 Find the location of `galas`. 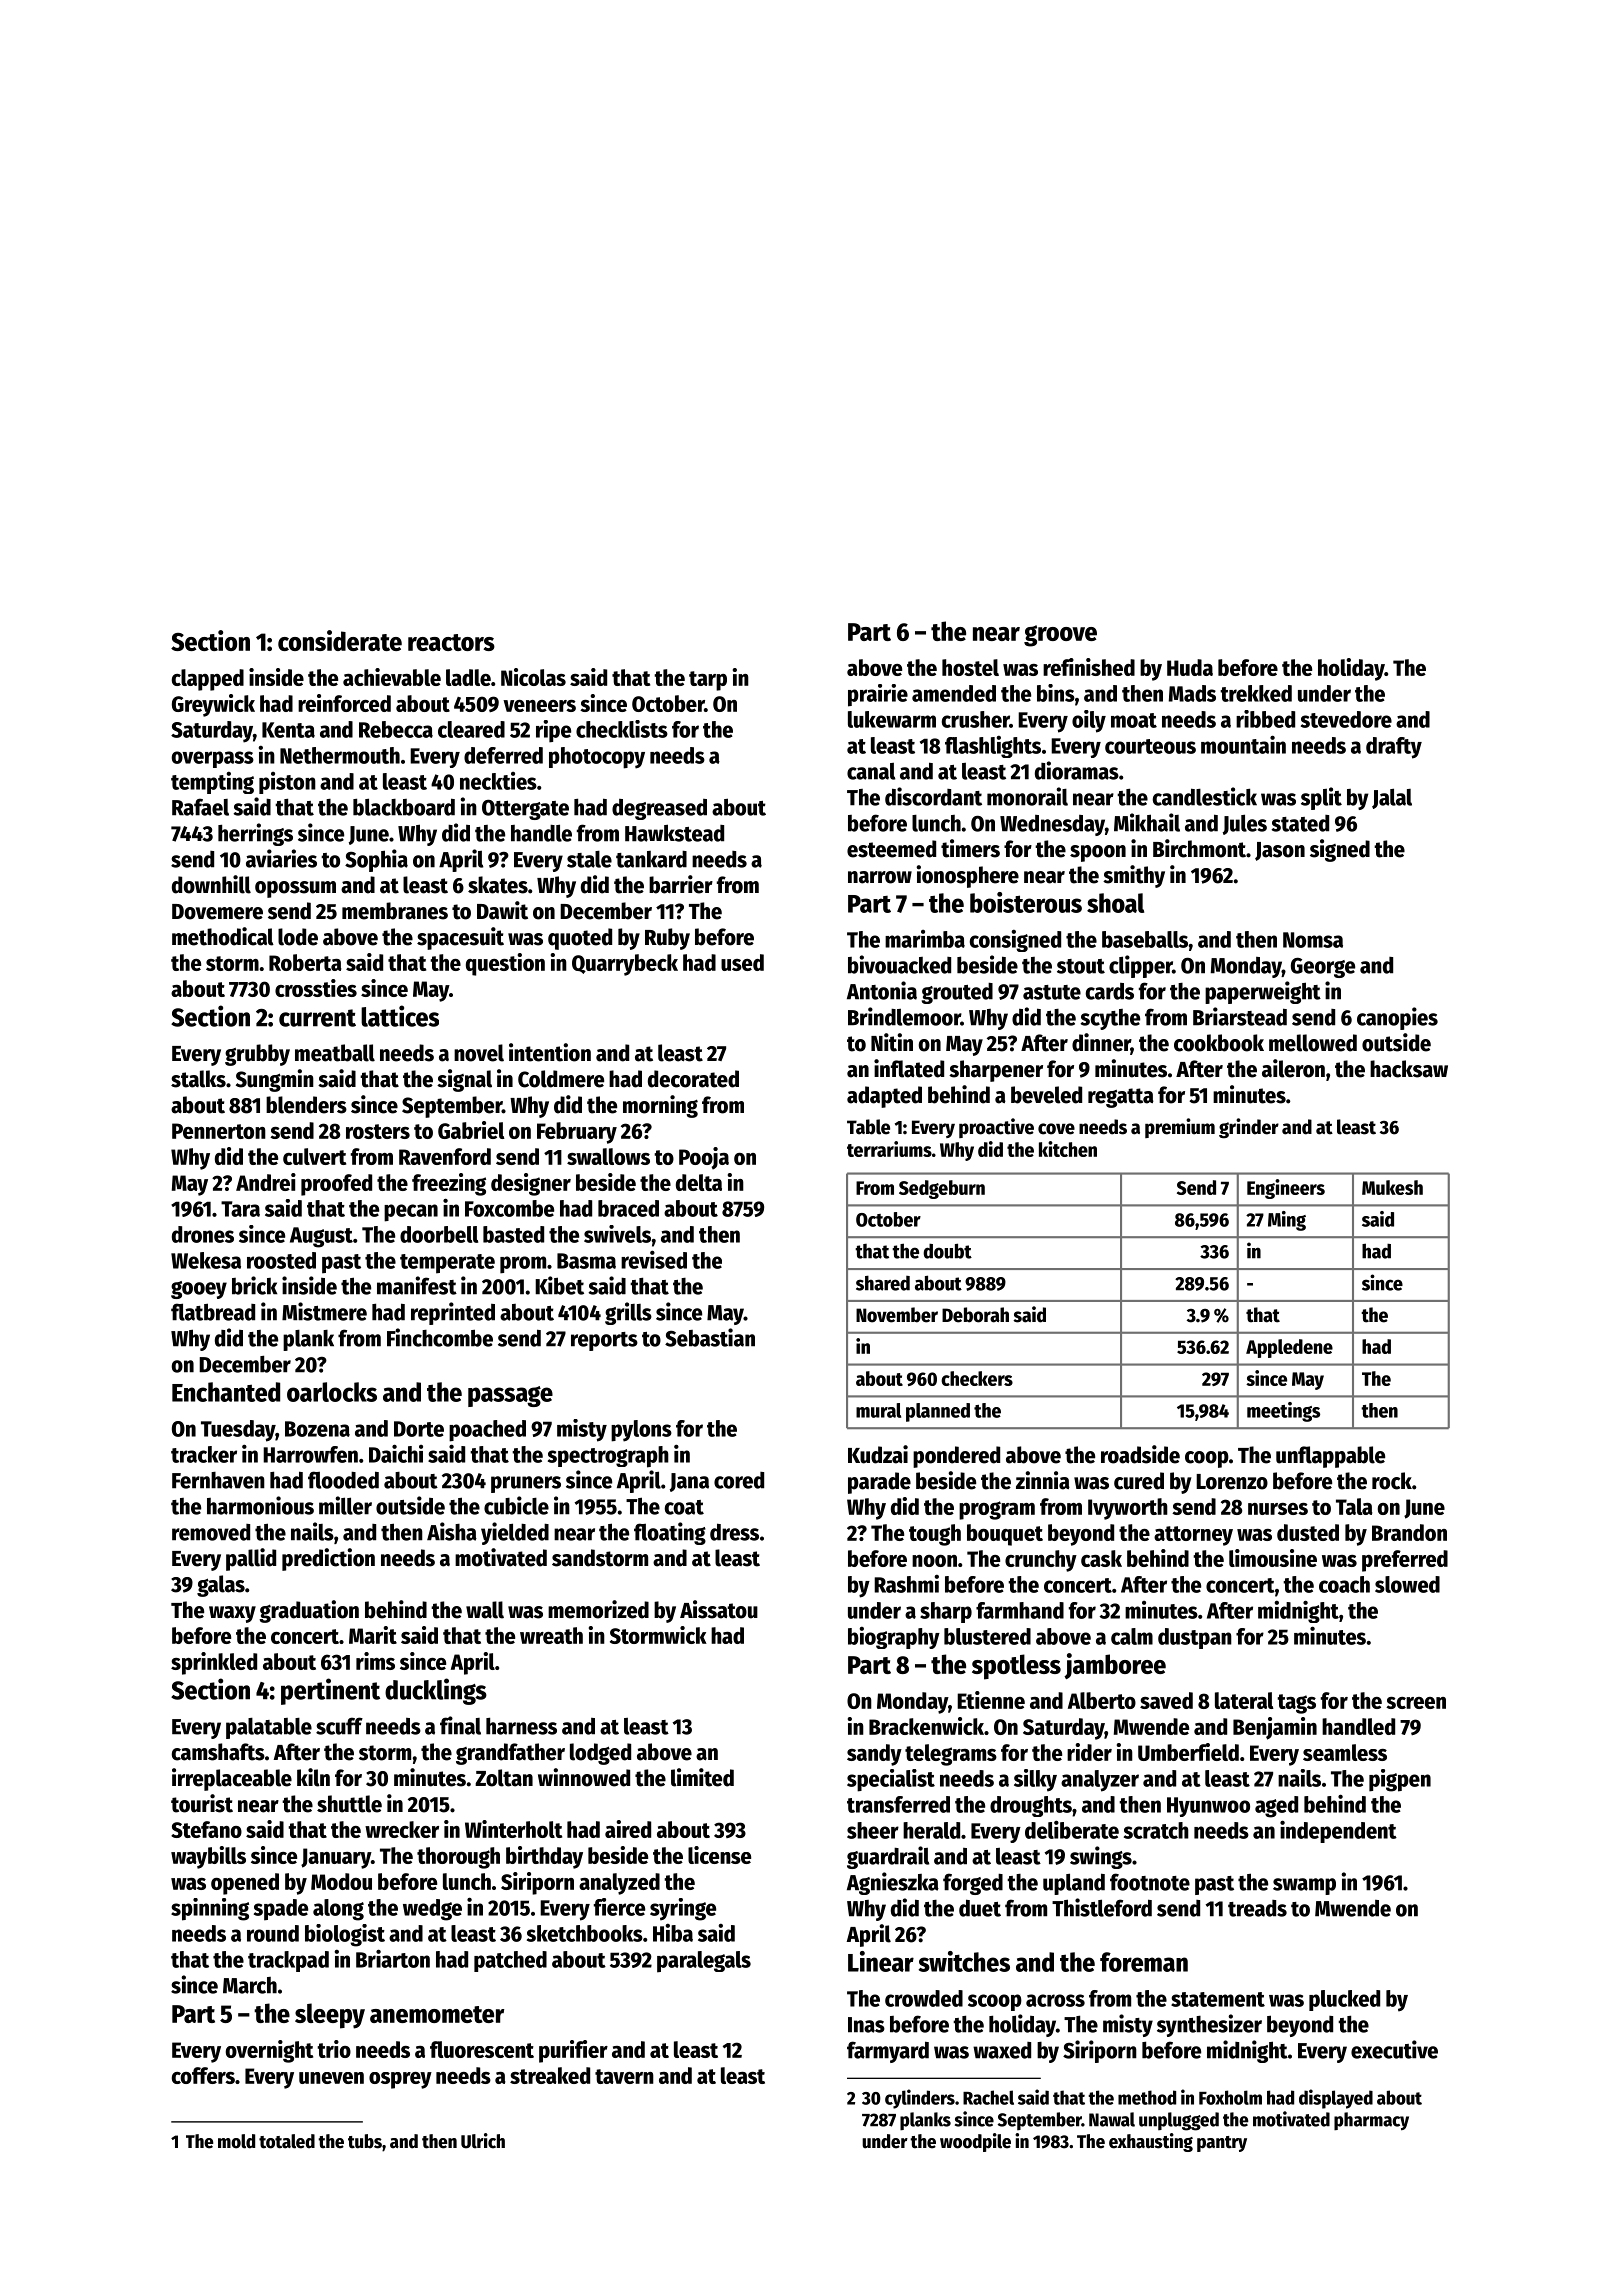

galas is located at coordinates (221, 1586).
